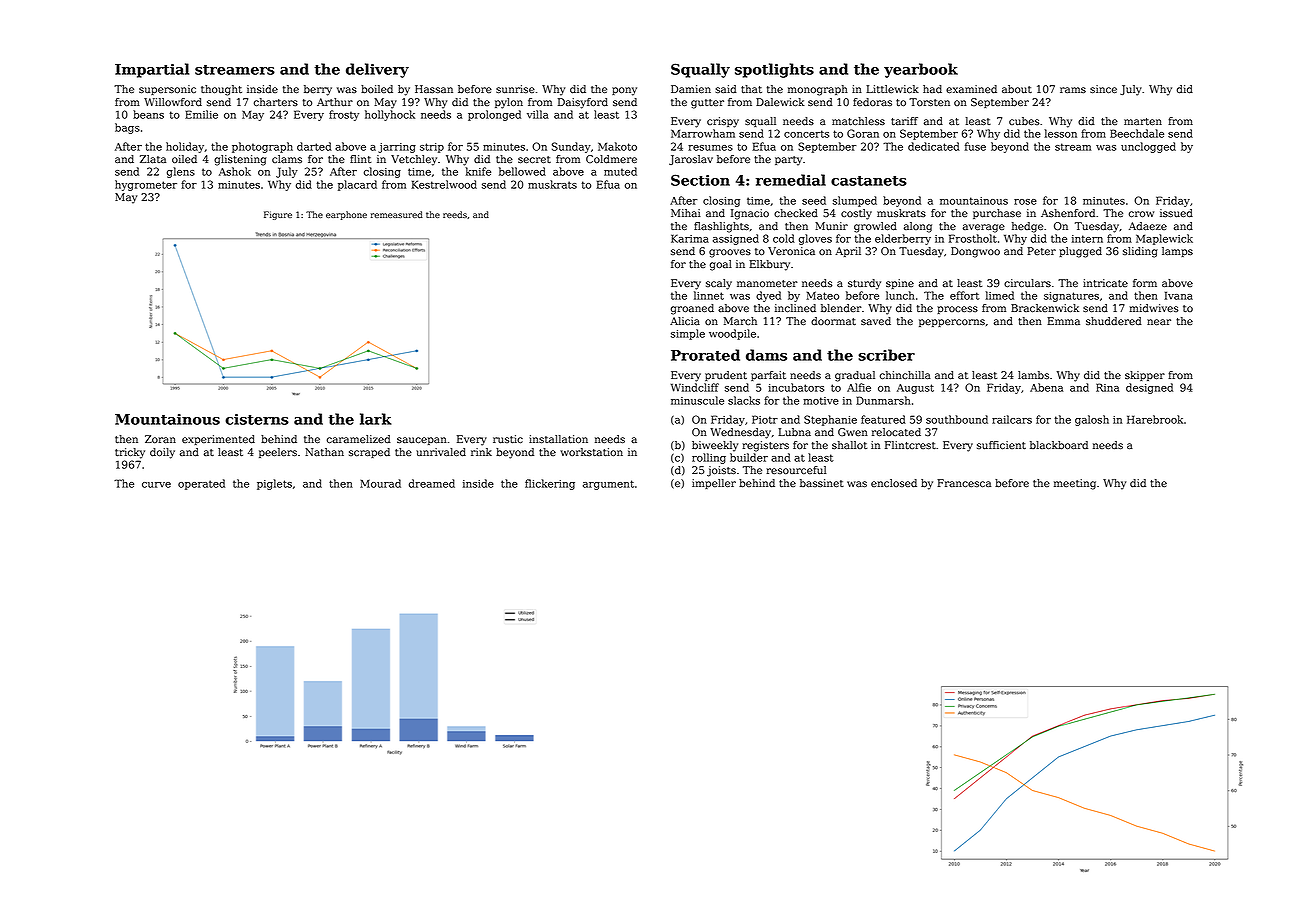 This page has width=1308, height=924. What do you see at coordinates (934, 146) in the page?
I see `dedicated` at bounding box center [934, 146].
